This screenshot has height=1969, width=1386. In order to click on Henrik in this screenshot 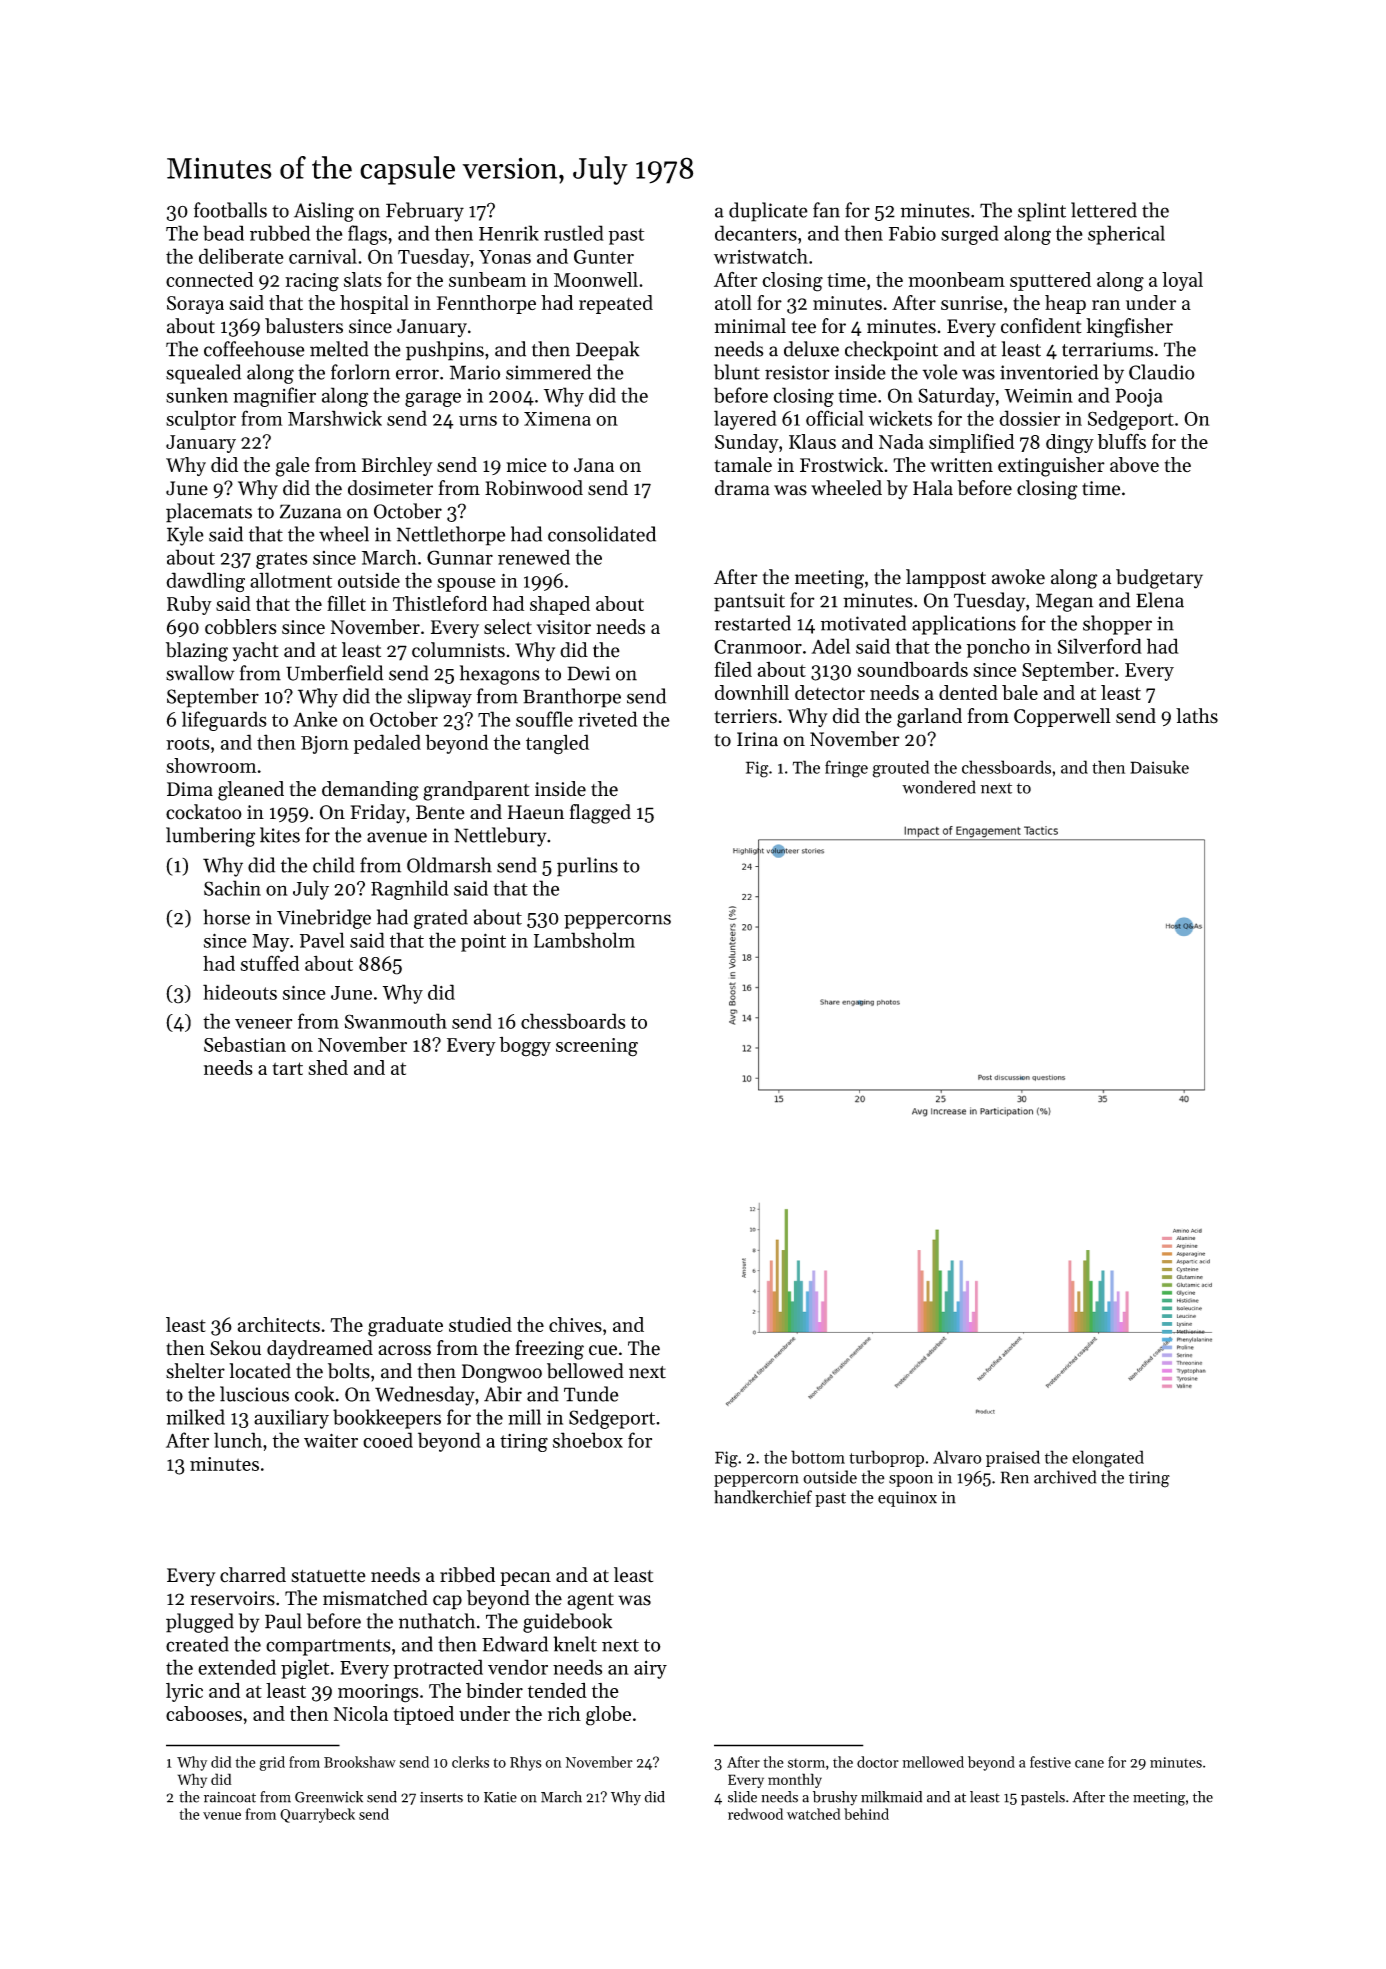, I will do `click(509, 233)`.
